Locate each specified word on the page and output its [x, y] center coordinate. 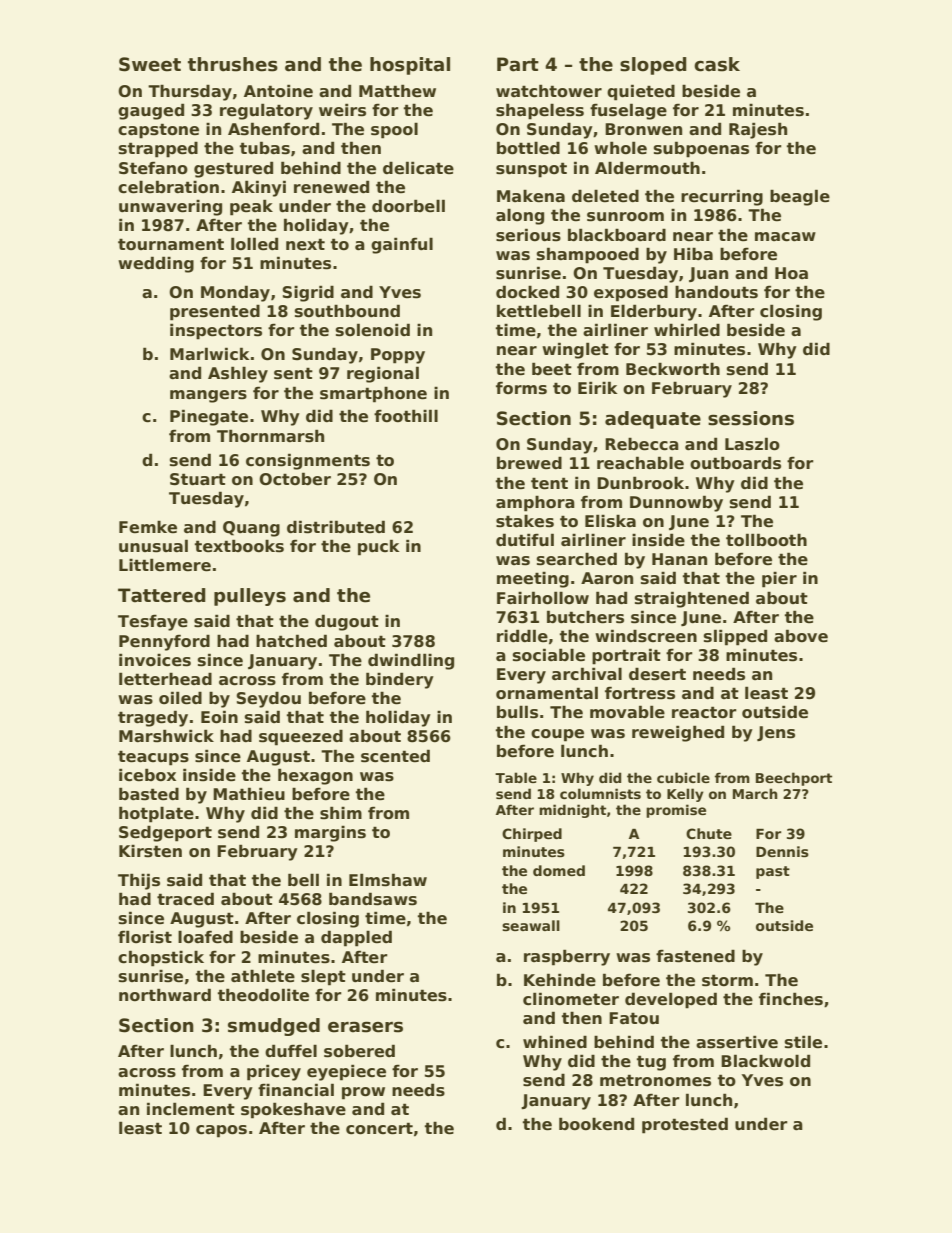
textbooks [239, 546]
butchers [585, 617]
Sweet [150, 64]
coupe [557, 735]
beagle [800, 197]
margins [330, 833]
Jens [776, 733]
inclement [191, 1109]
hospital [410, 66]
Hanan [679, 559]
